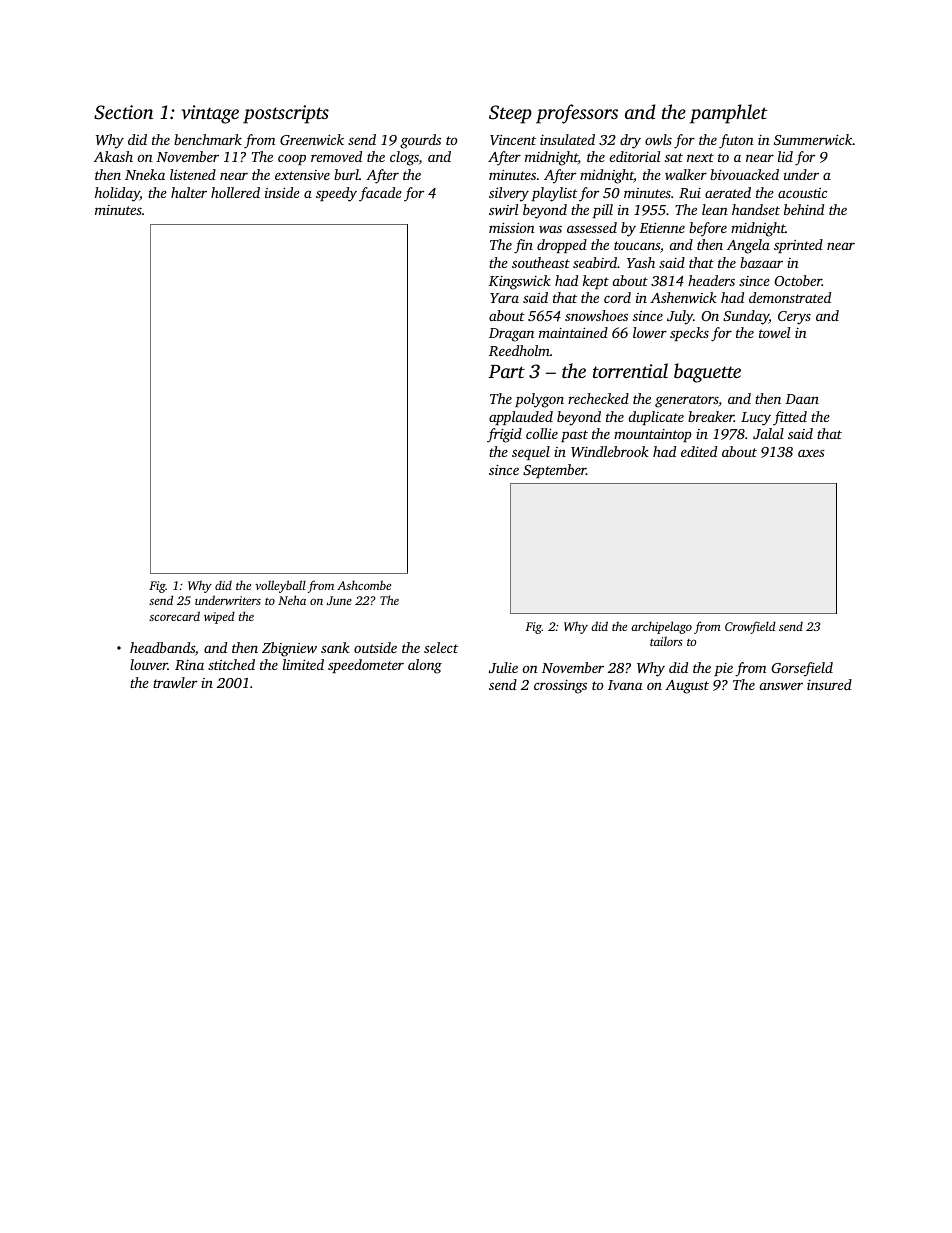 The width and height of the document is (952, 1233). What do you see at coordinates (280, 586) in the document?
I see `volleyball` at bounding box center [280, 586].
